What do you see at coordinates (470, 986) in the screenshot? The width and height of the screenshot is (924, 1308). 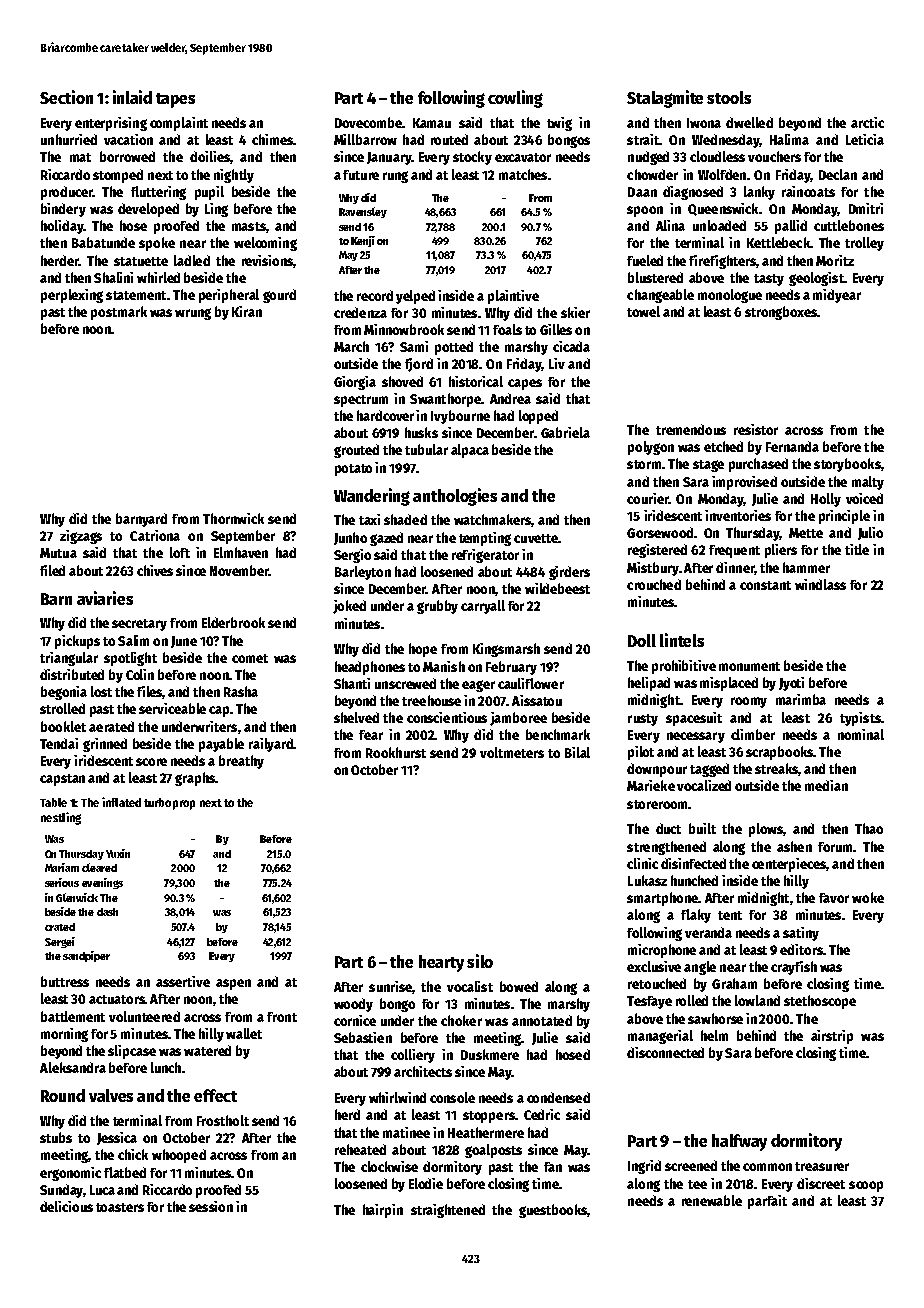 I see `vocalist` at bounding box center [470, 986].
